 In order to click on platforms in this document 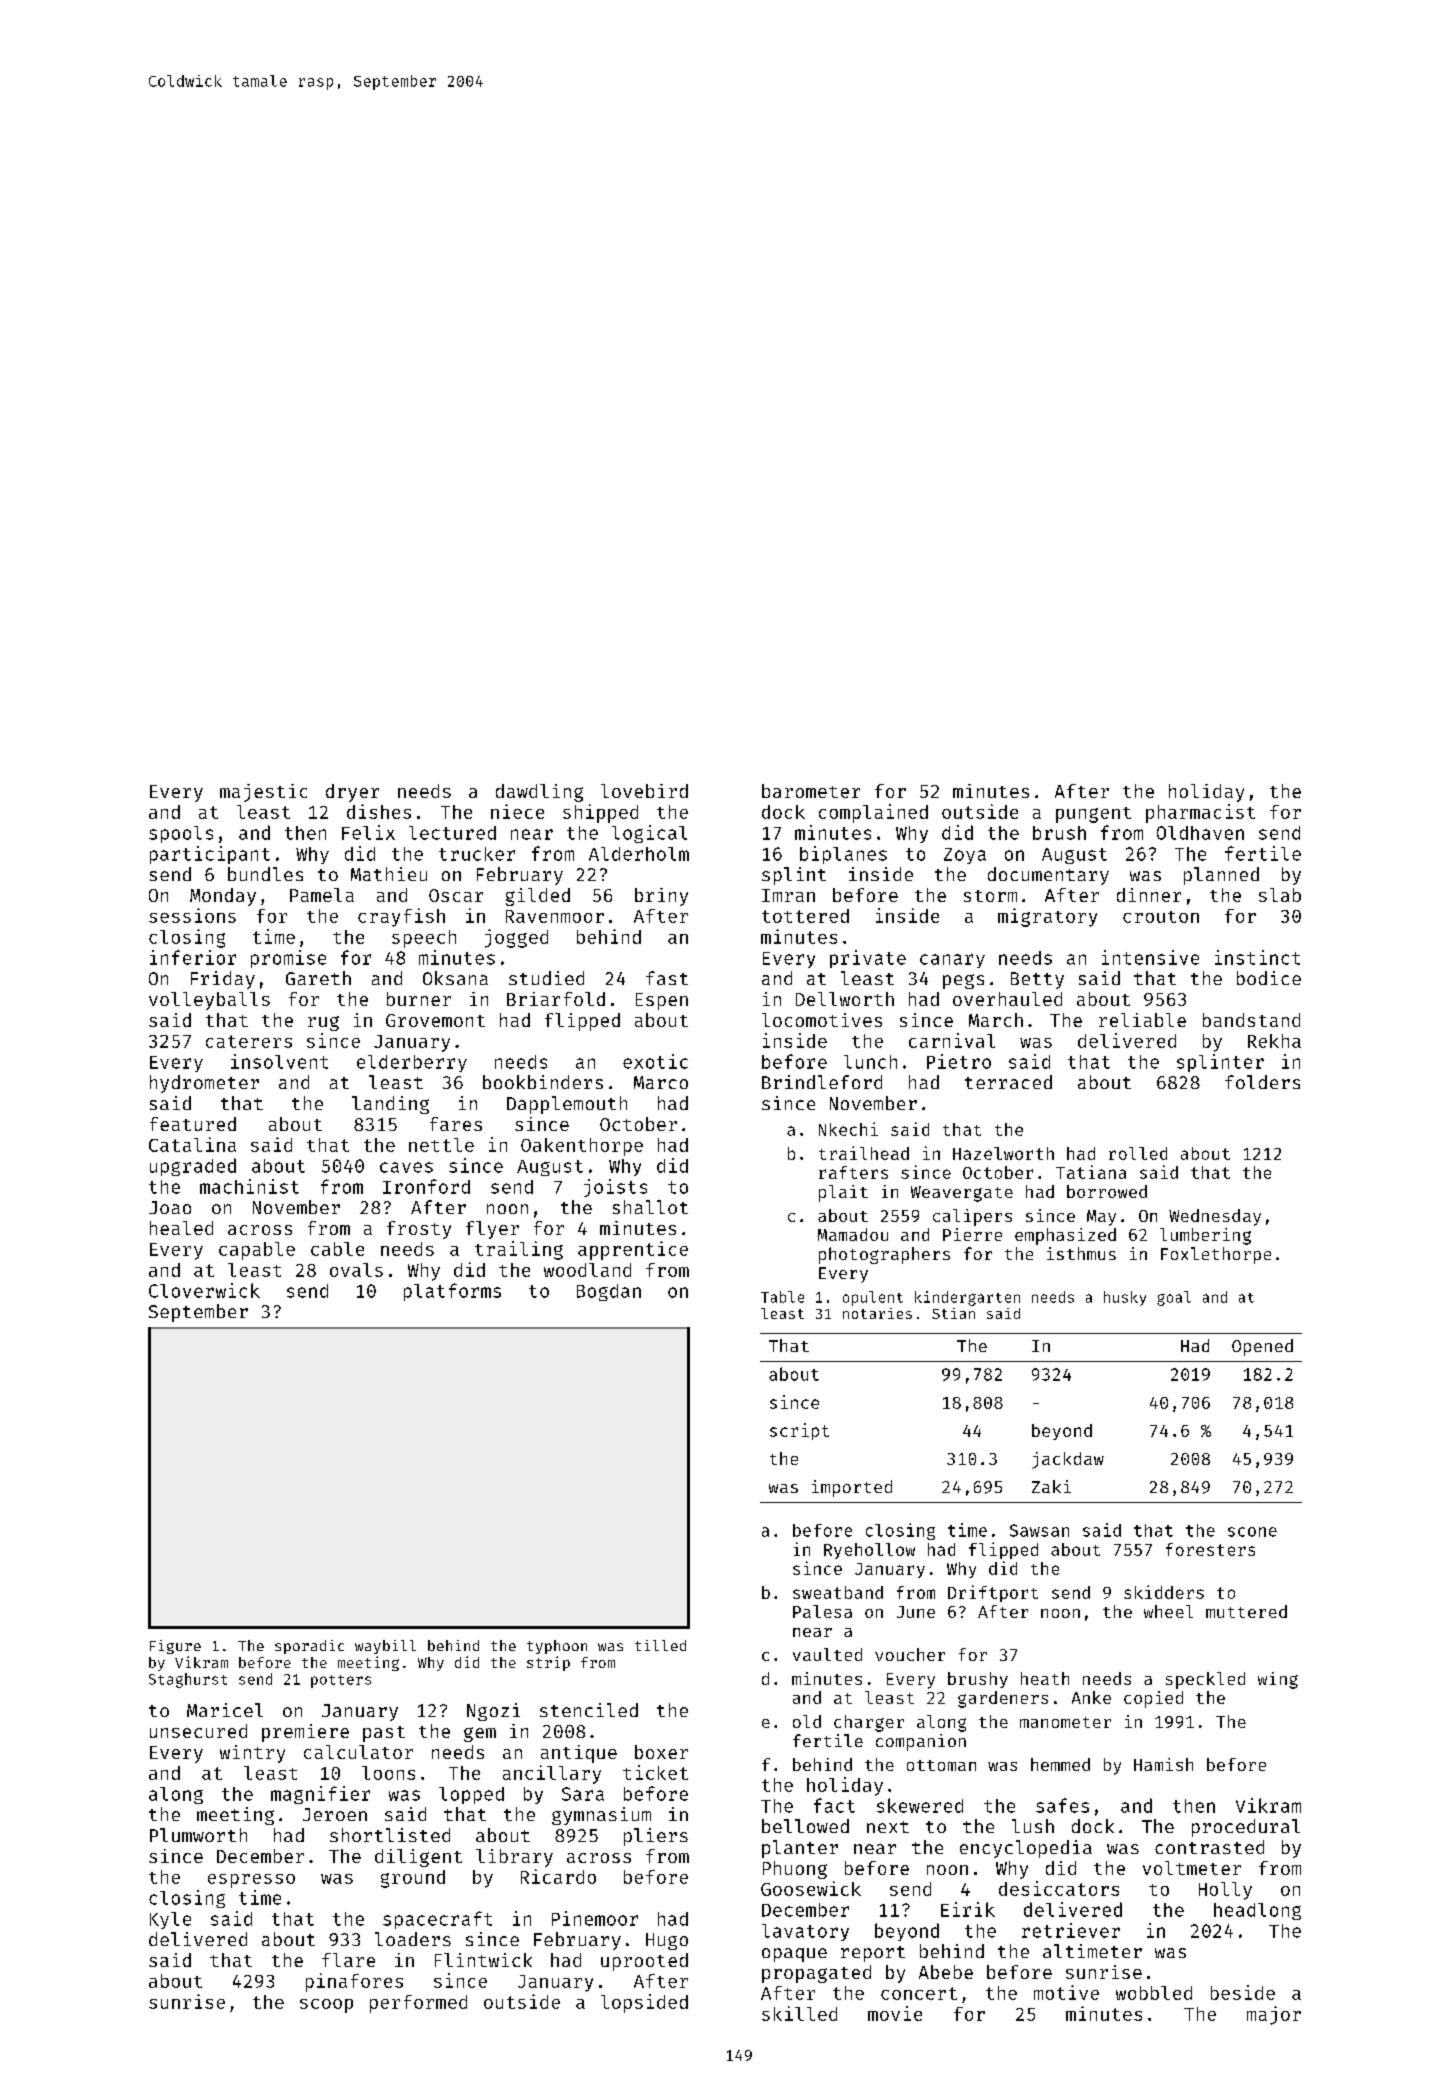, I will do `click(452, 1292)`.
